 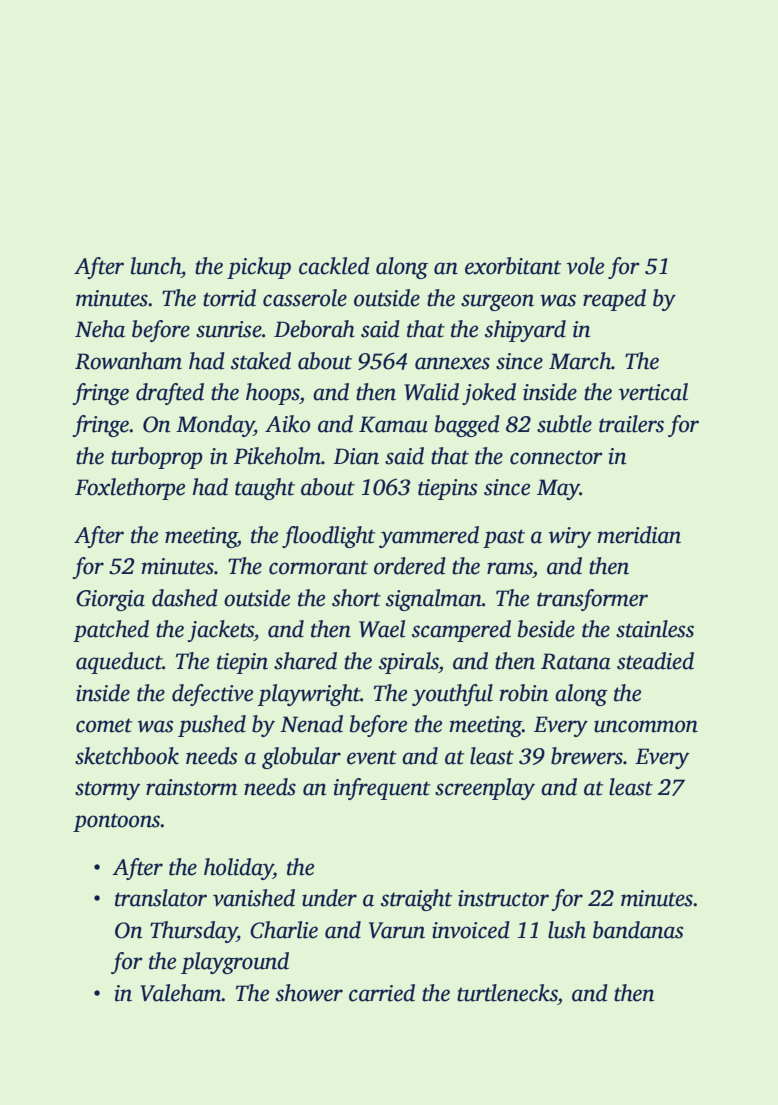 What do you see at coordinates (525, 331) in the screenshot?
I see `shipyard` at bounding box center [525, 331].
